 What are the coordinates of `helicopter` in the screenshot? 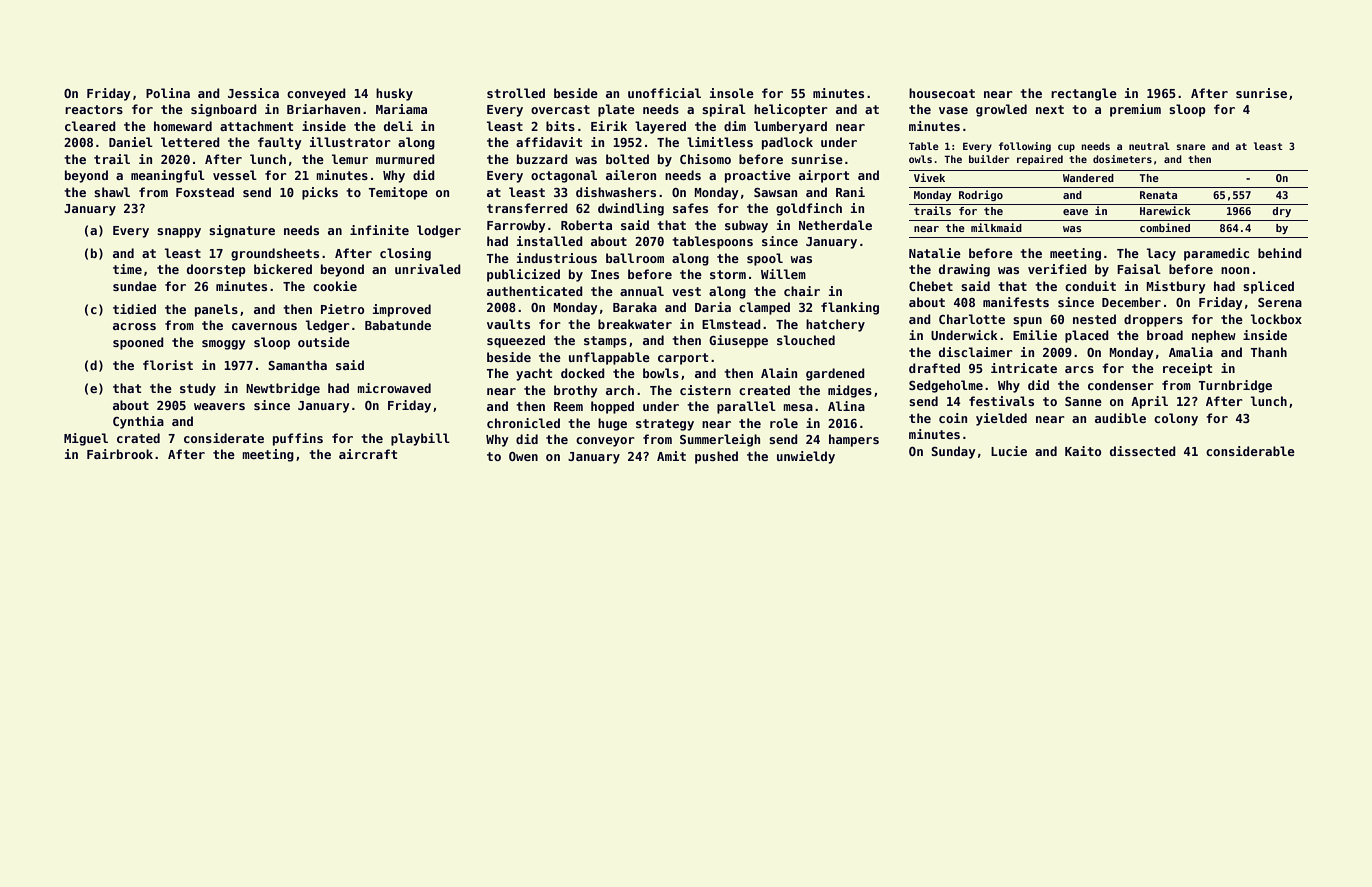 It's located at (791, 110).
